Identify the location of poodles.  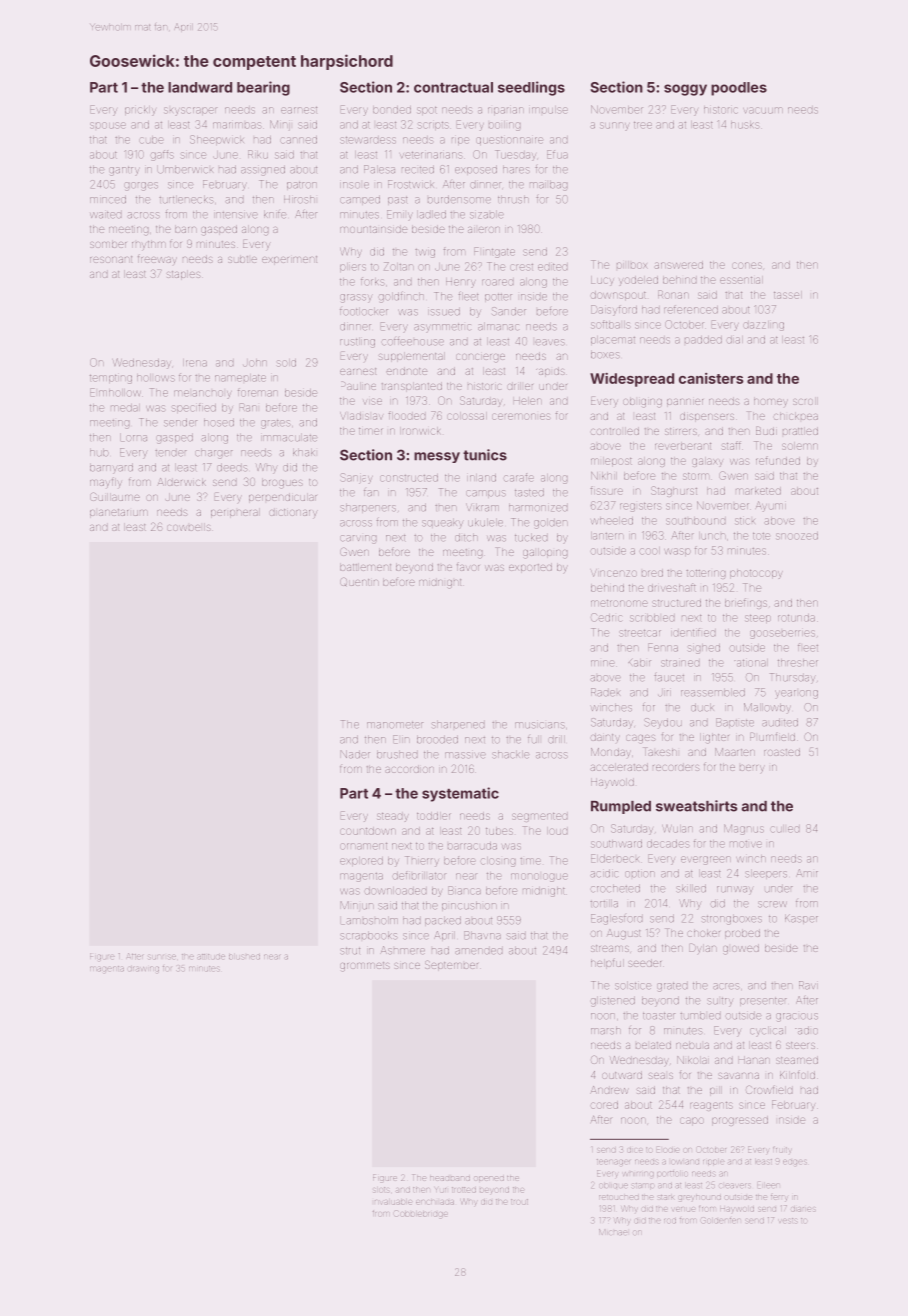
(739, 89).
